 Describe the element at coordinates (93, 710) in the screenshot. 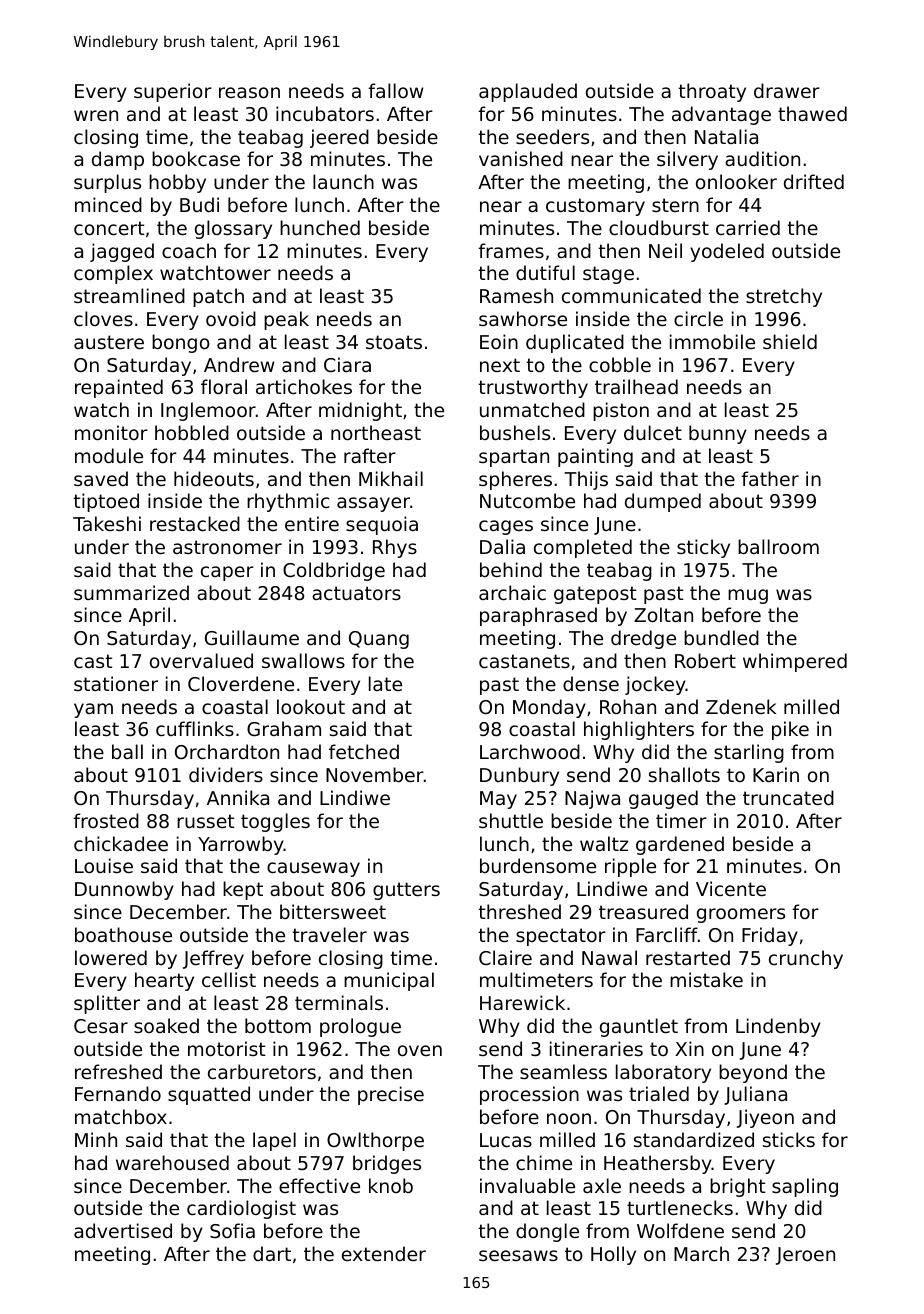

I see `yam` at that location.
